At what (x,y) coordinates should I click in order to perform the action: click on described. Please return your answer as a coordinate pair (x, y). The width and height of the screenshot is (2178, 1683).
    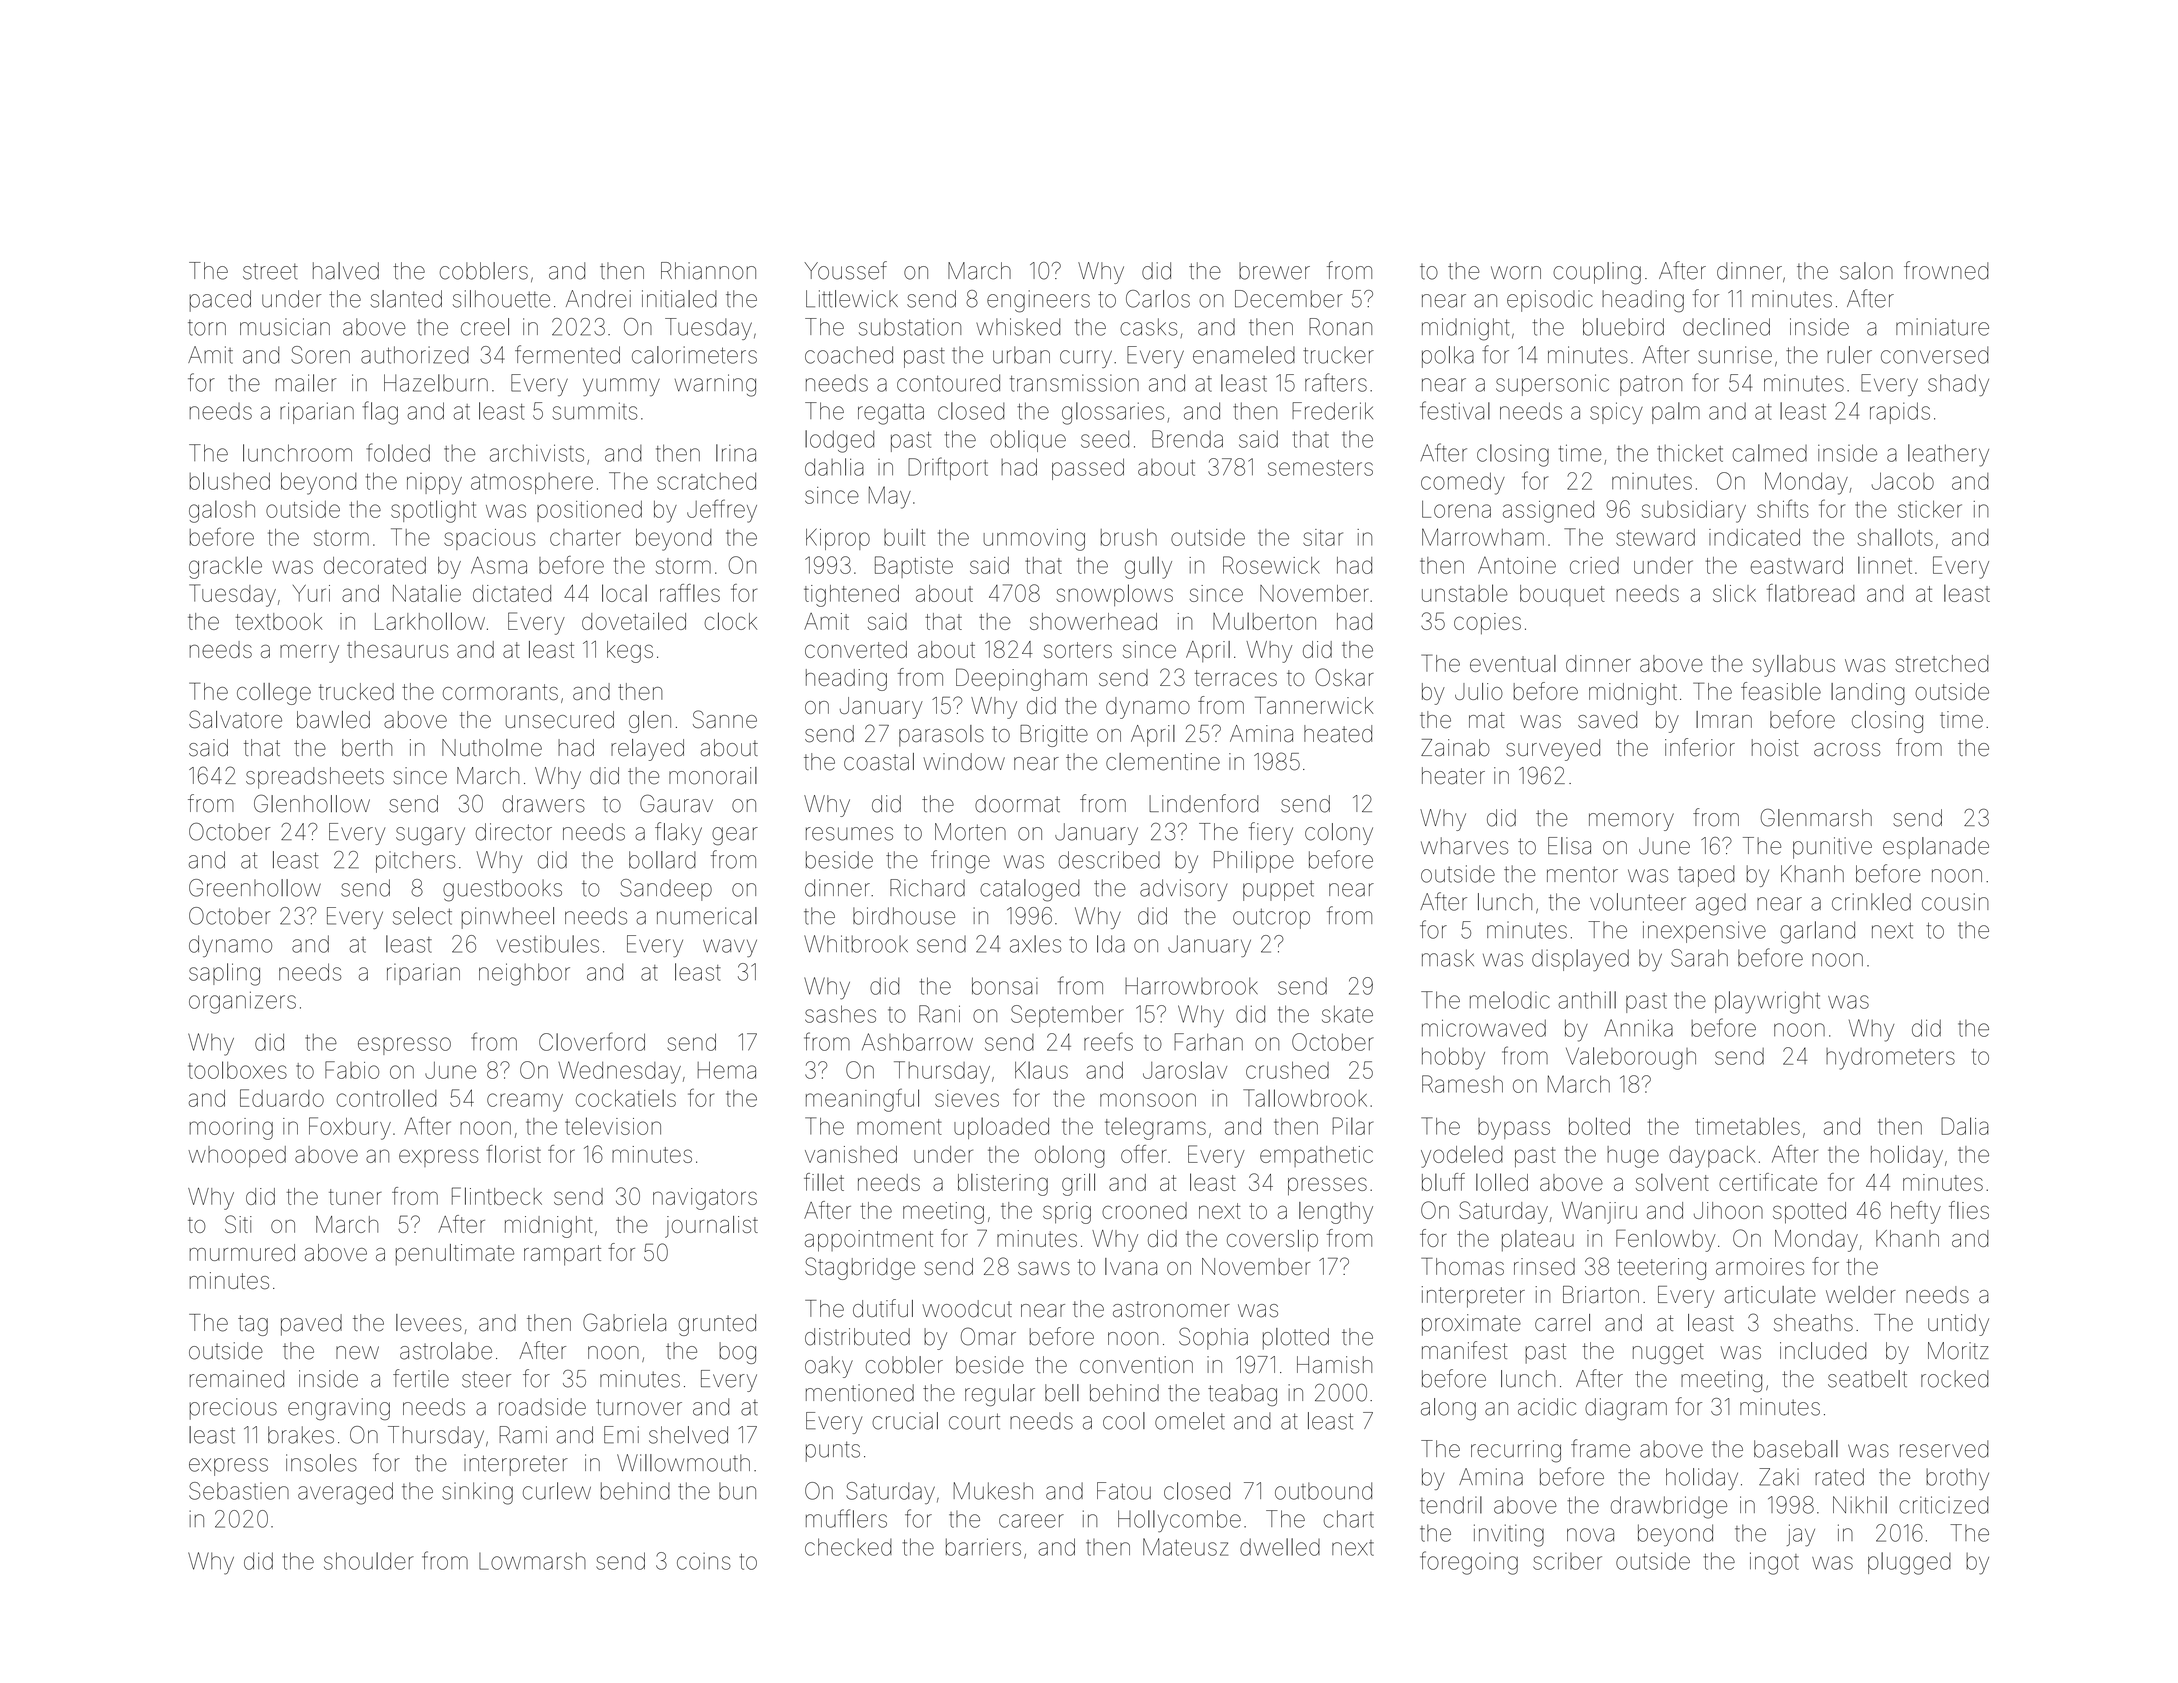
    Looking at the image, I should click on (1109, 860).
